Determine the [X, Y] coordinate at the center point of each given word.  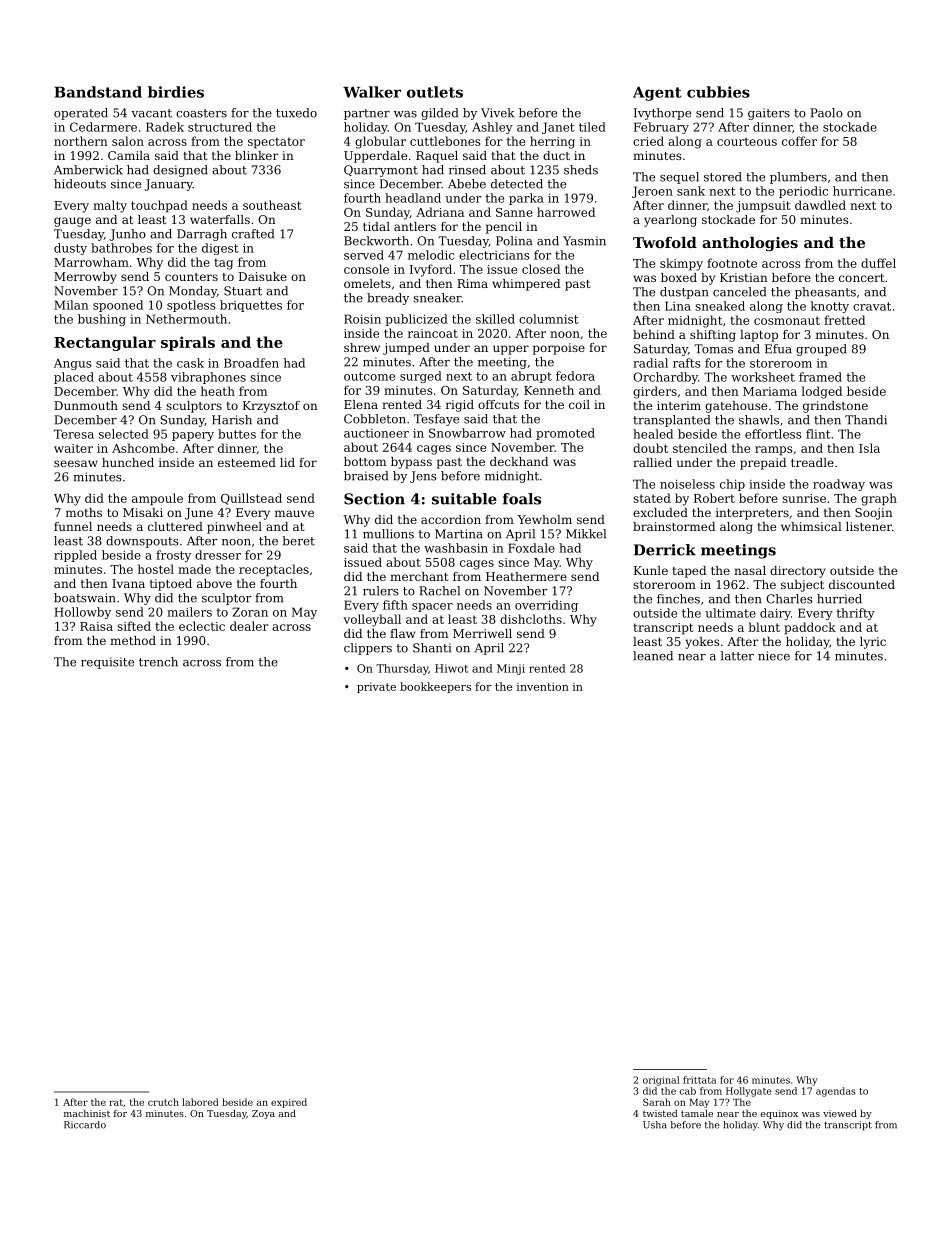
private [376, 687]
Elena [361, 404]
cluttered [175, 526]
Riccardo [85, 1125]
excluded [660, 512]
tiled [592, 127]
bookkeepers [435, 687]
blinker [257, 155]
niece [774, 656]
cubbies [718, 92]
